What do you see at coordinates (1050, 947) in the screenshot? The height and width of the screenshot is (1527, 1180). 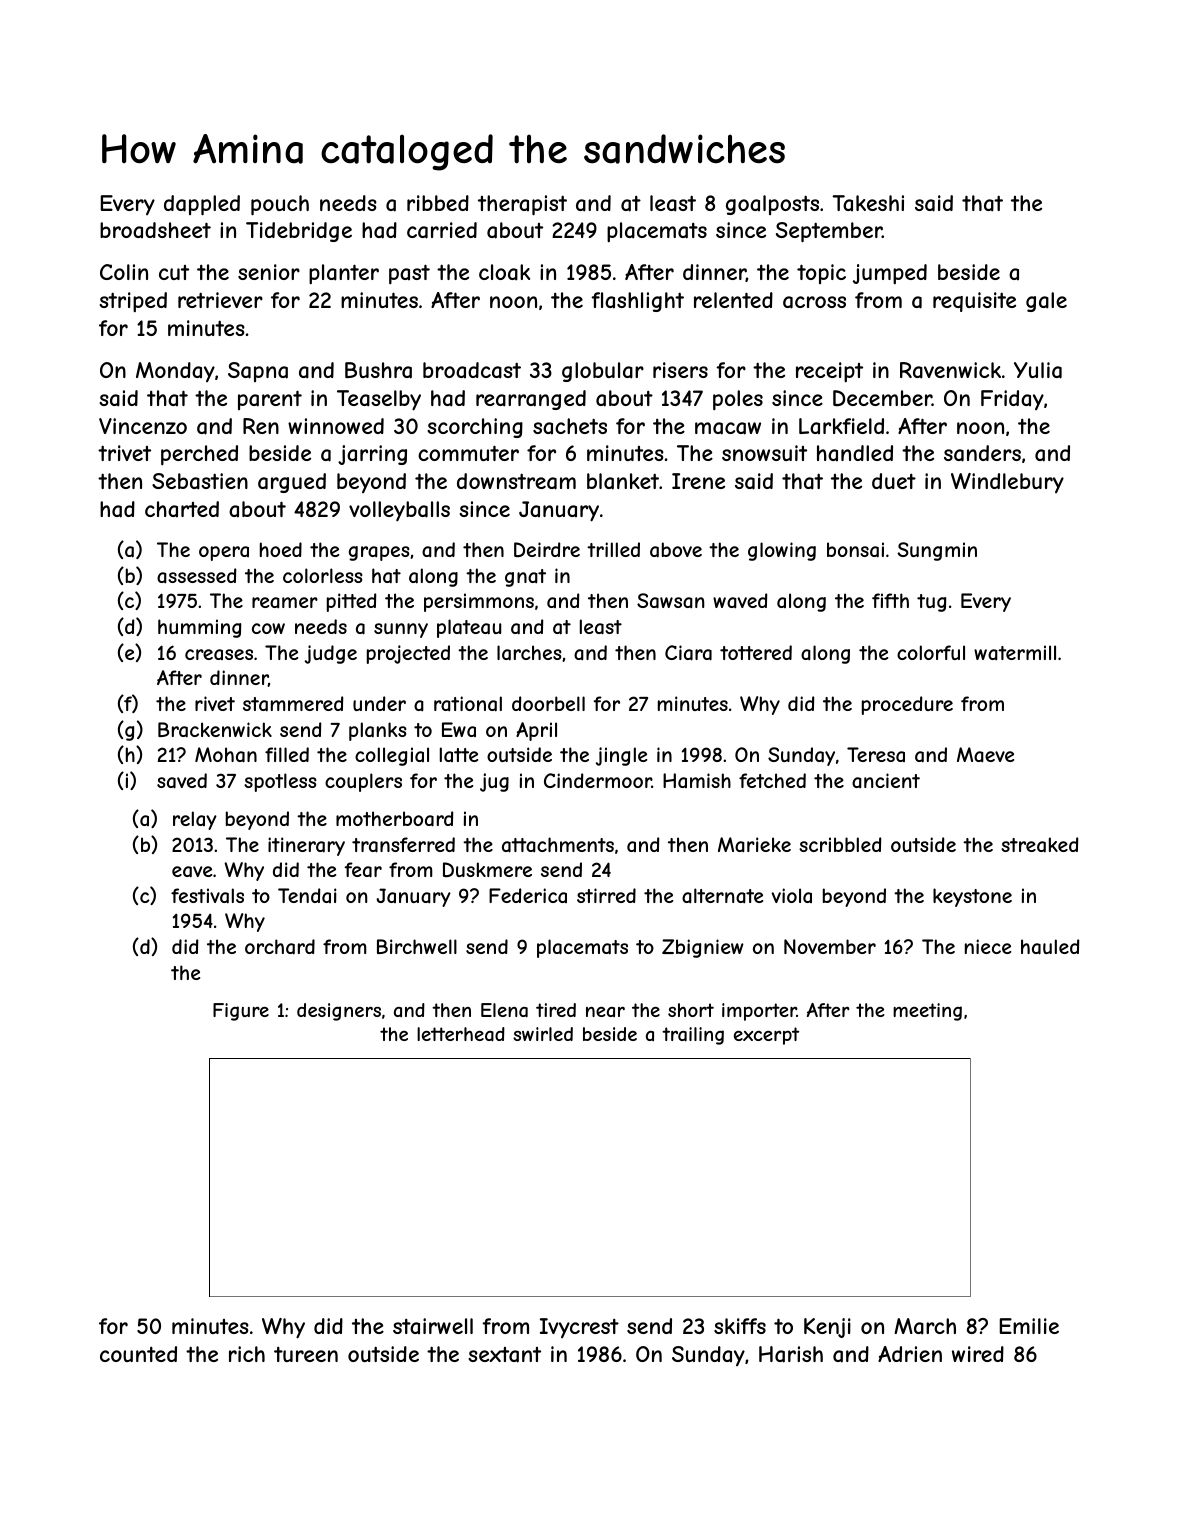 I see `hauled` at bounding box center [1050, 947].
